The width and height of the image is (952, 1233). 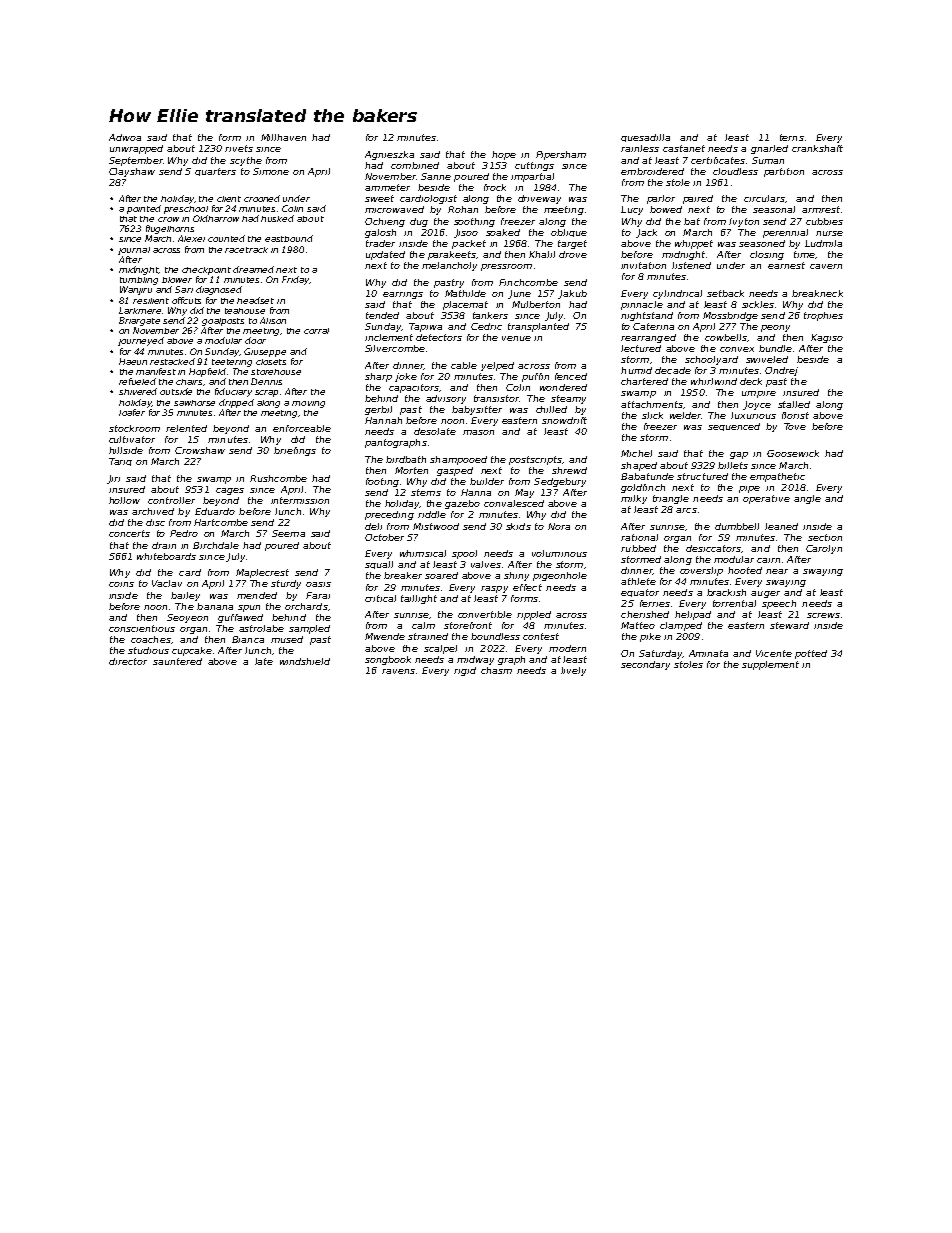 What do you see at coordinates (563, 387) in the image?
I see `wondered` at bounding box center [563, 387].
